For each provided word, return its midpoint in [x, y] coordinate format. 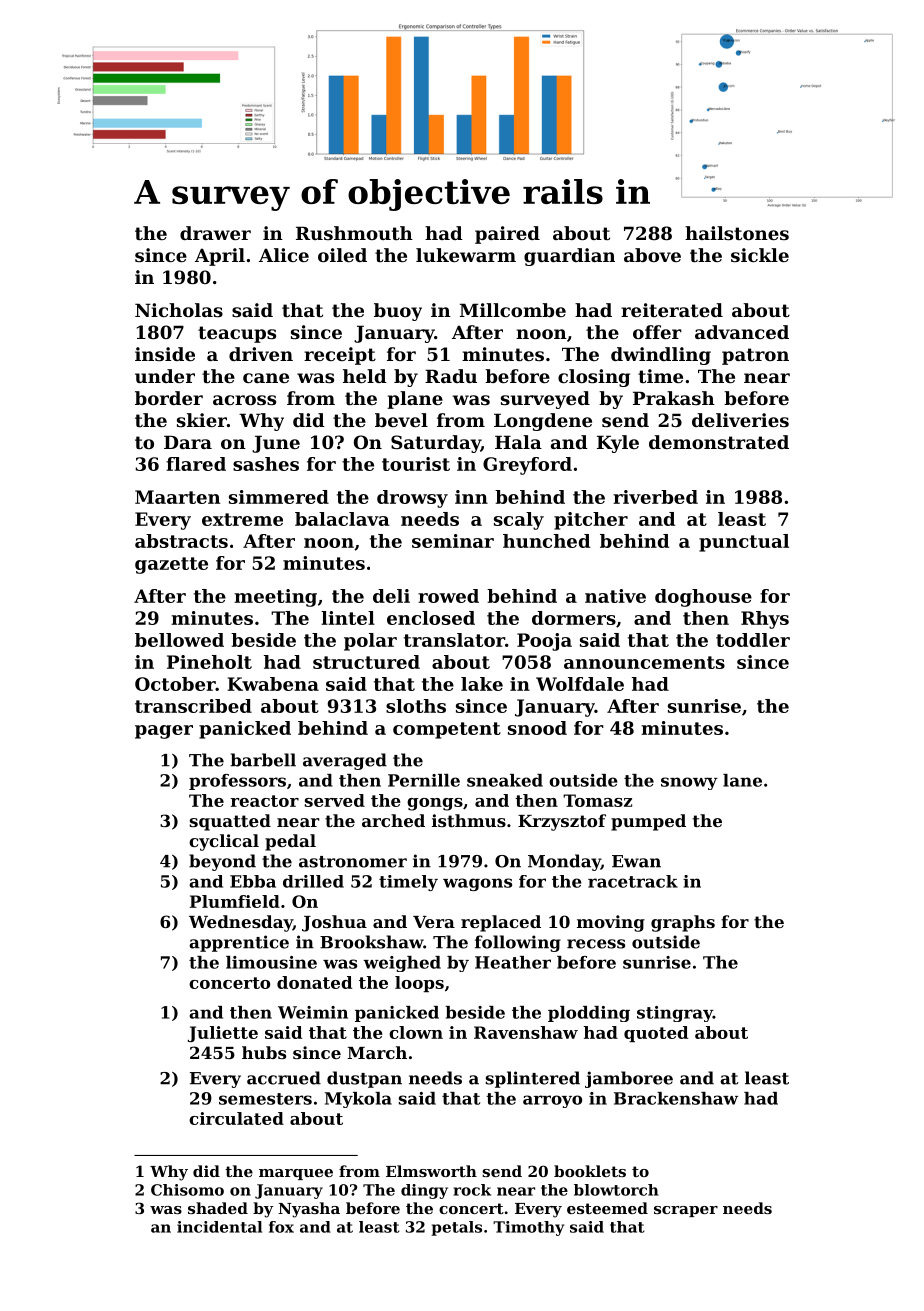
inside [165, 354]
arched [393, 820]
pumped [648, 822]
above [652, 255]
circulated [236, 1118]
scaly [519, 521]
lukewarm [466, 255]
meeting [275, 598]
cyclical [224, 842]
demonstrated [719, 442]
